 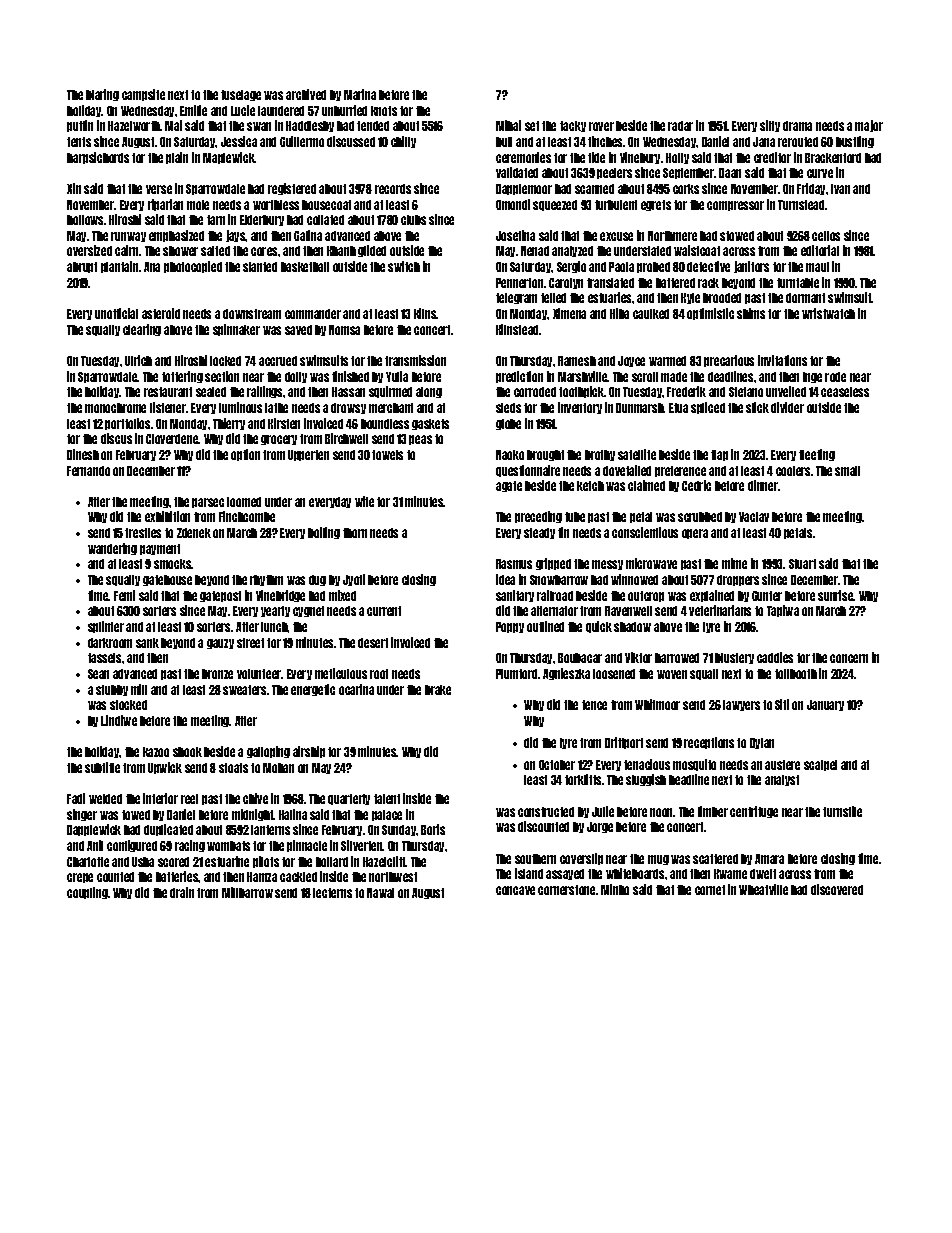 I want to click on portfolios, so click(x=127, y=424).
